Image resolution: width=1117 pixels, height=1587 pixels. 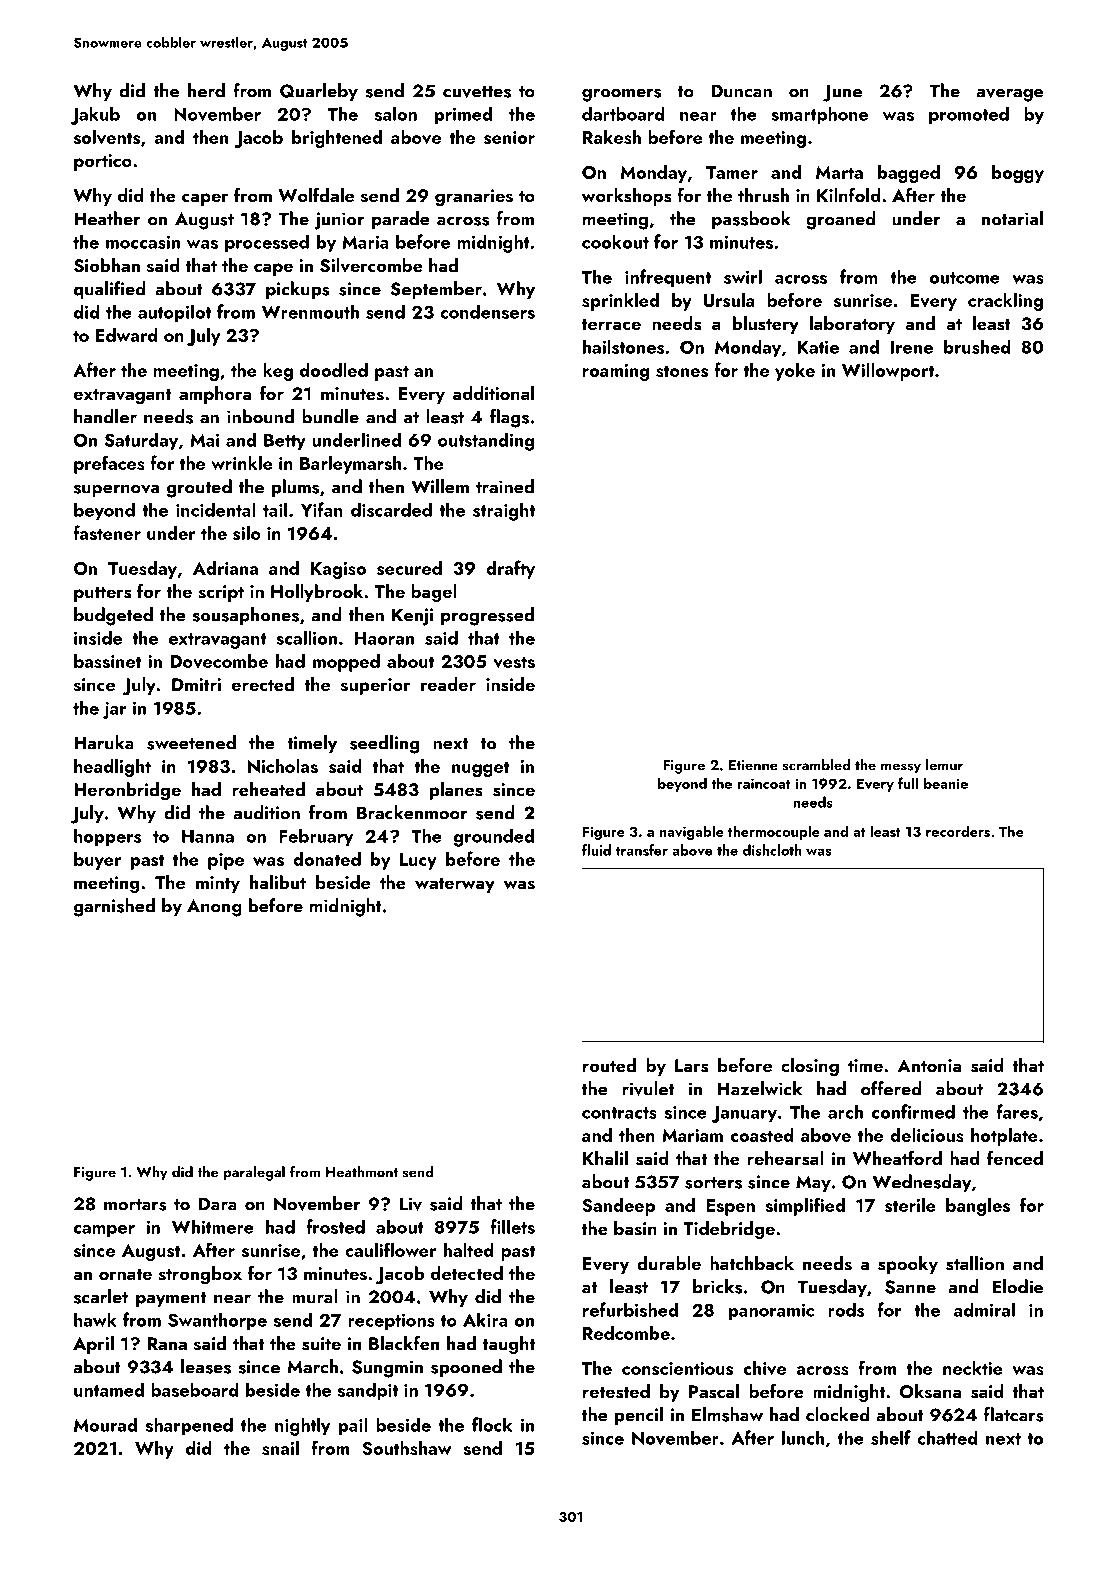 I want to click on snail, so click(x=280, y=1448).
